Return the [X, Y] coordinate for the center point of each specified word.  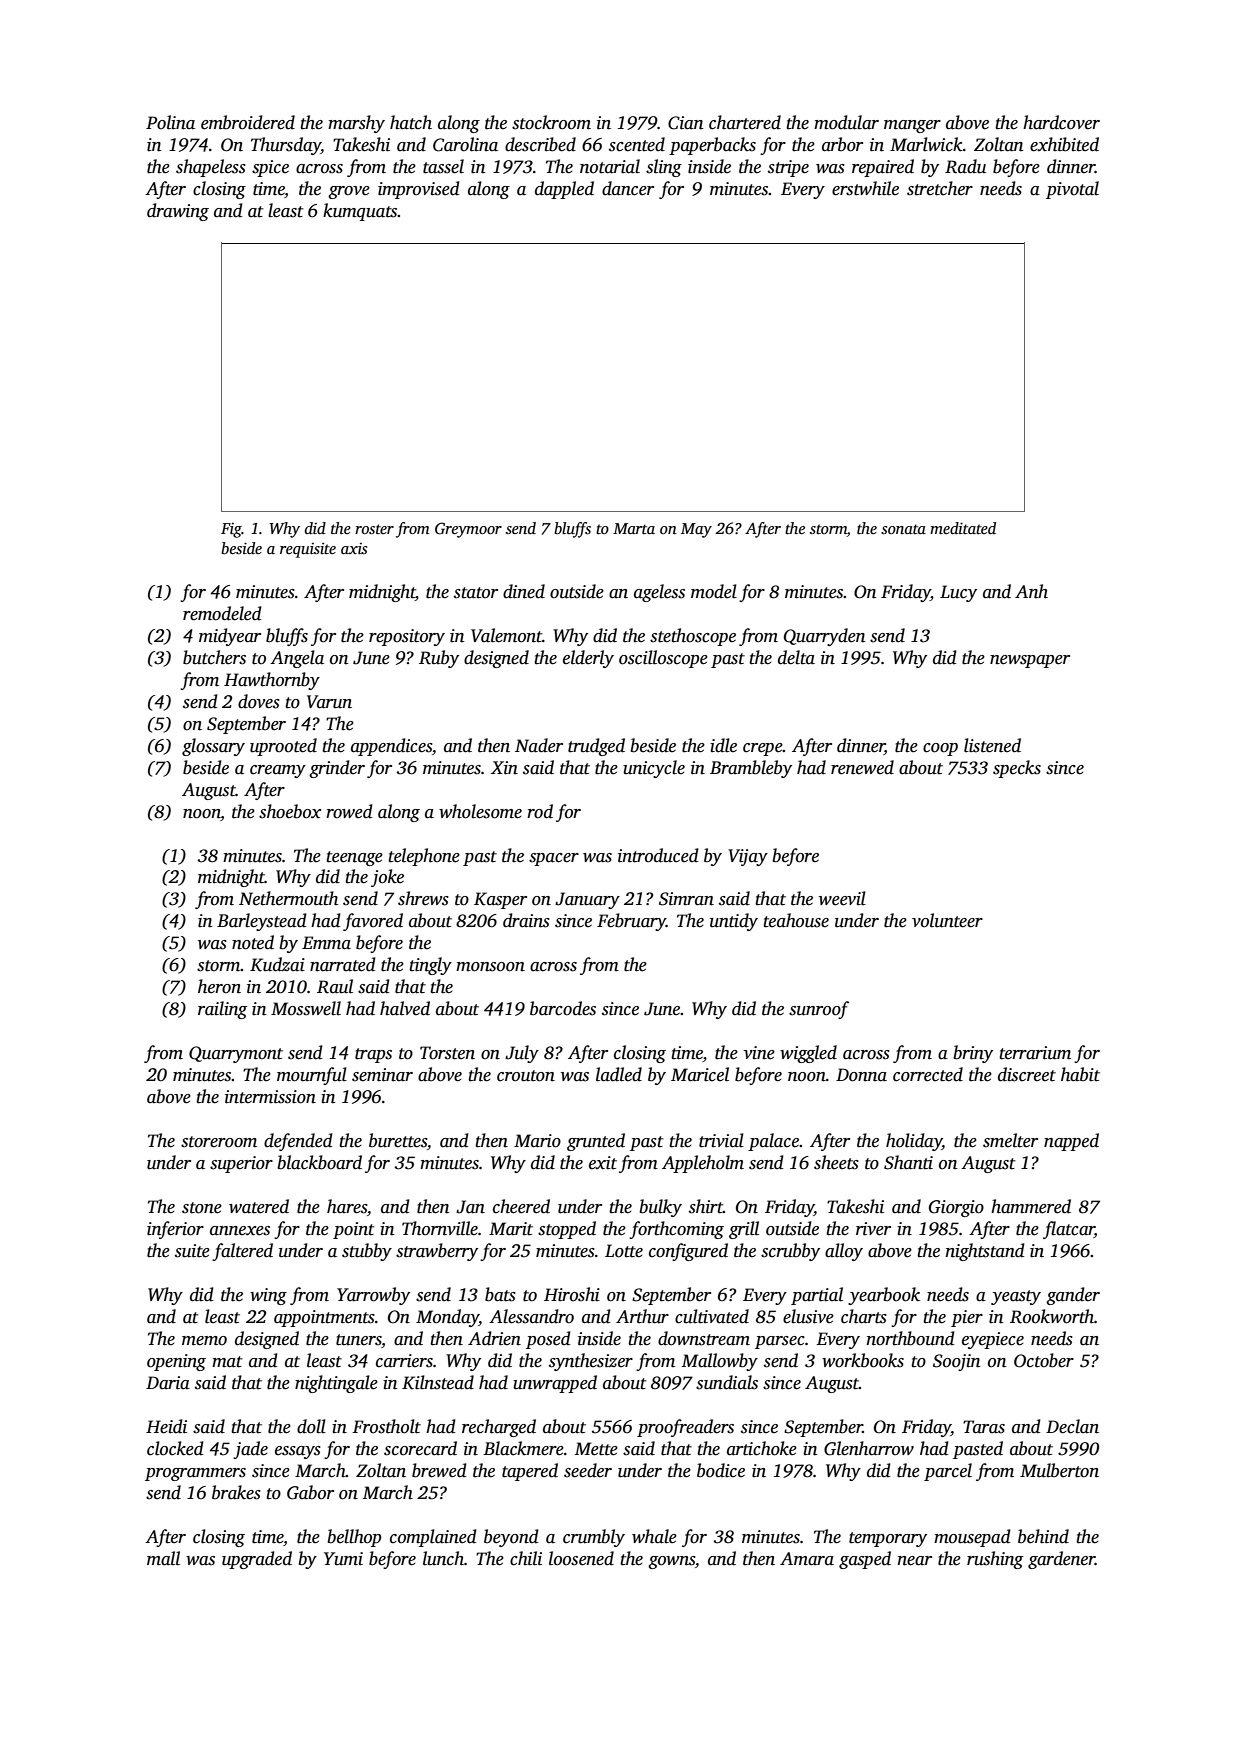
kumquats [360, 212]
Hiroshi [572, 1294]
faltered [242, 1252]
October [1044, 1360]
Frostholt [386, 1426]
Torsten [447, 1053]
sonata [903, 529]
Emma [326, 943]
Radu [965, 166]
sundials [727, 1382]
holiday [914, 1142]
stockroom [551, 122]
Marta [634, 528]
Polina [170, 122]
